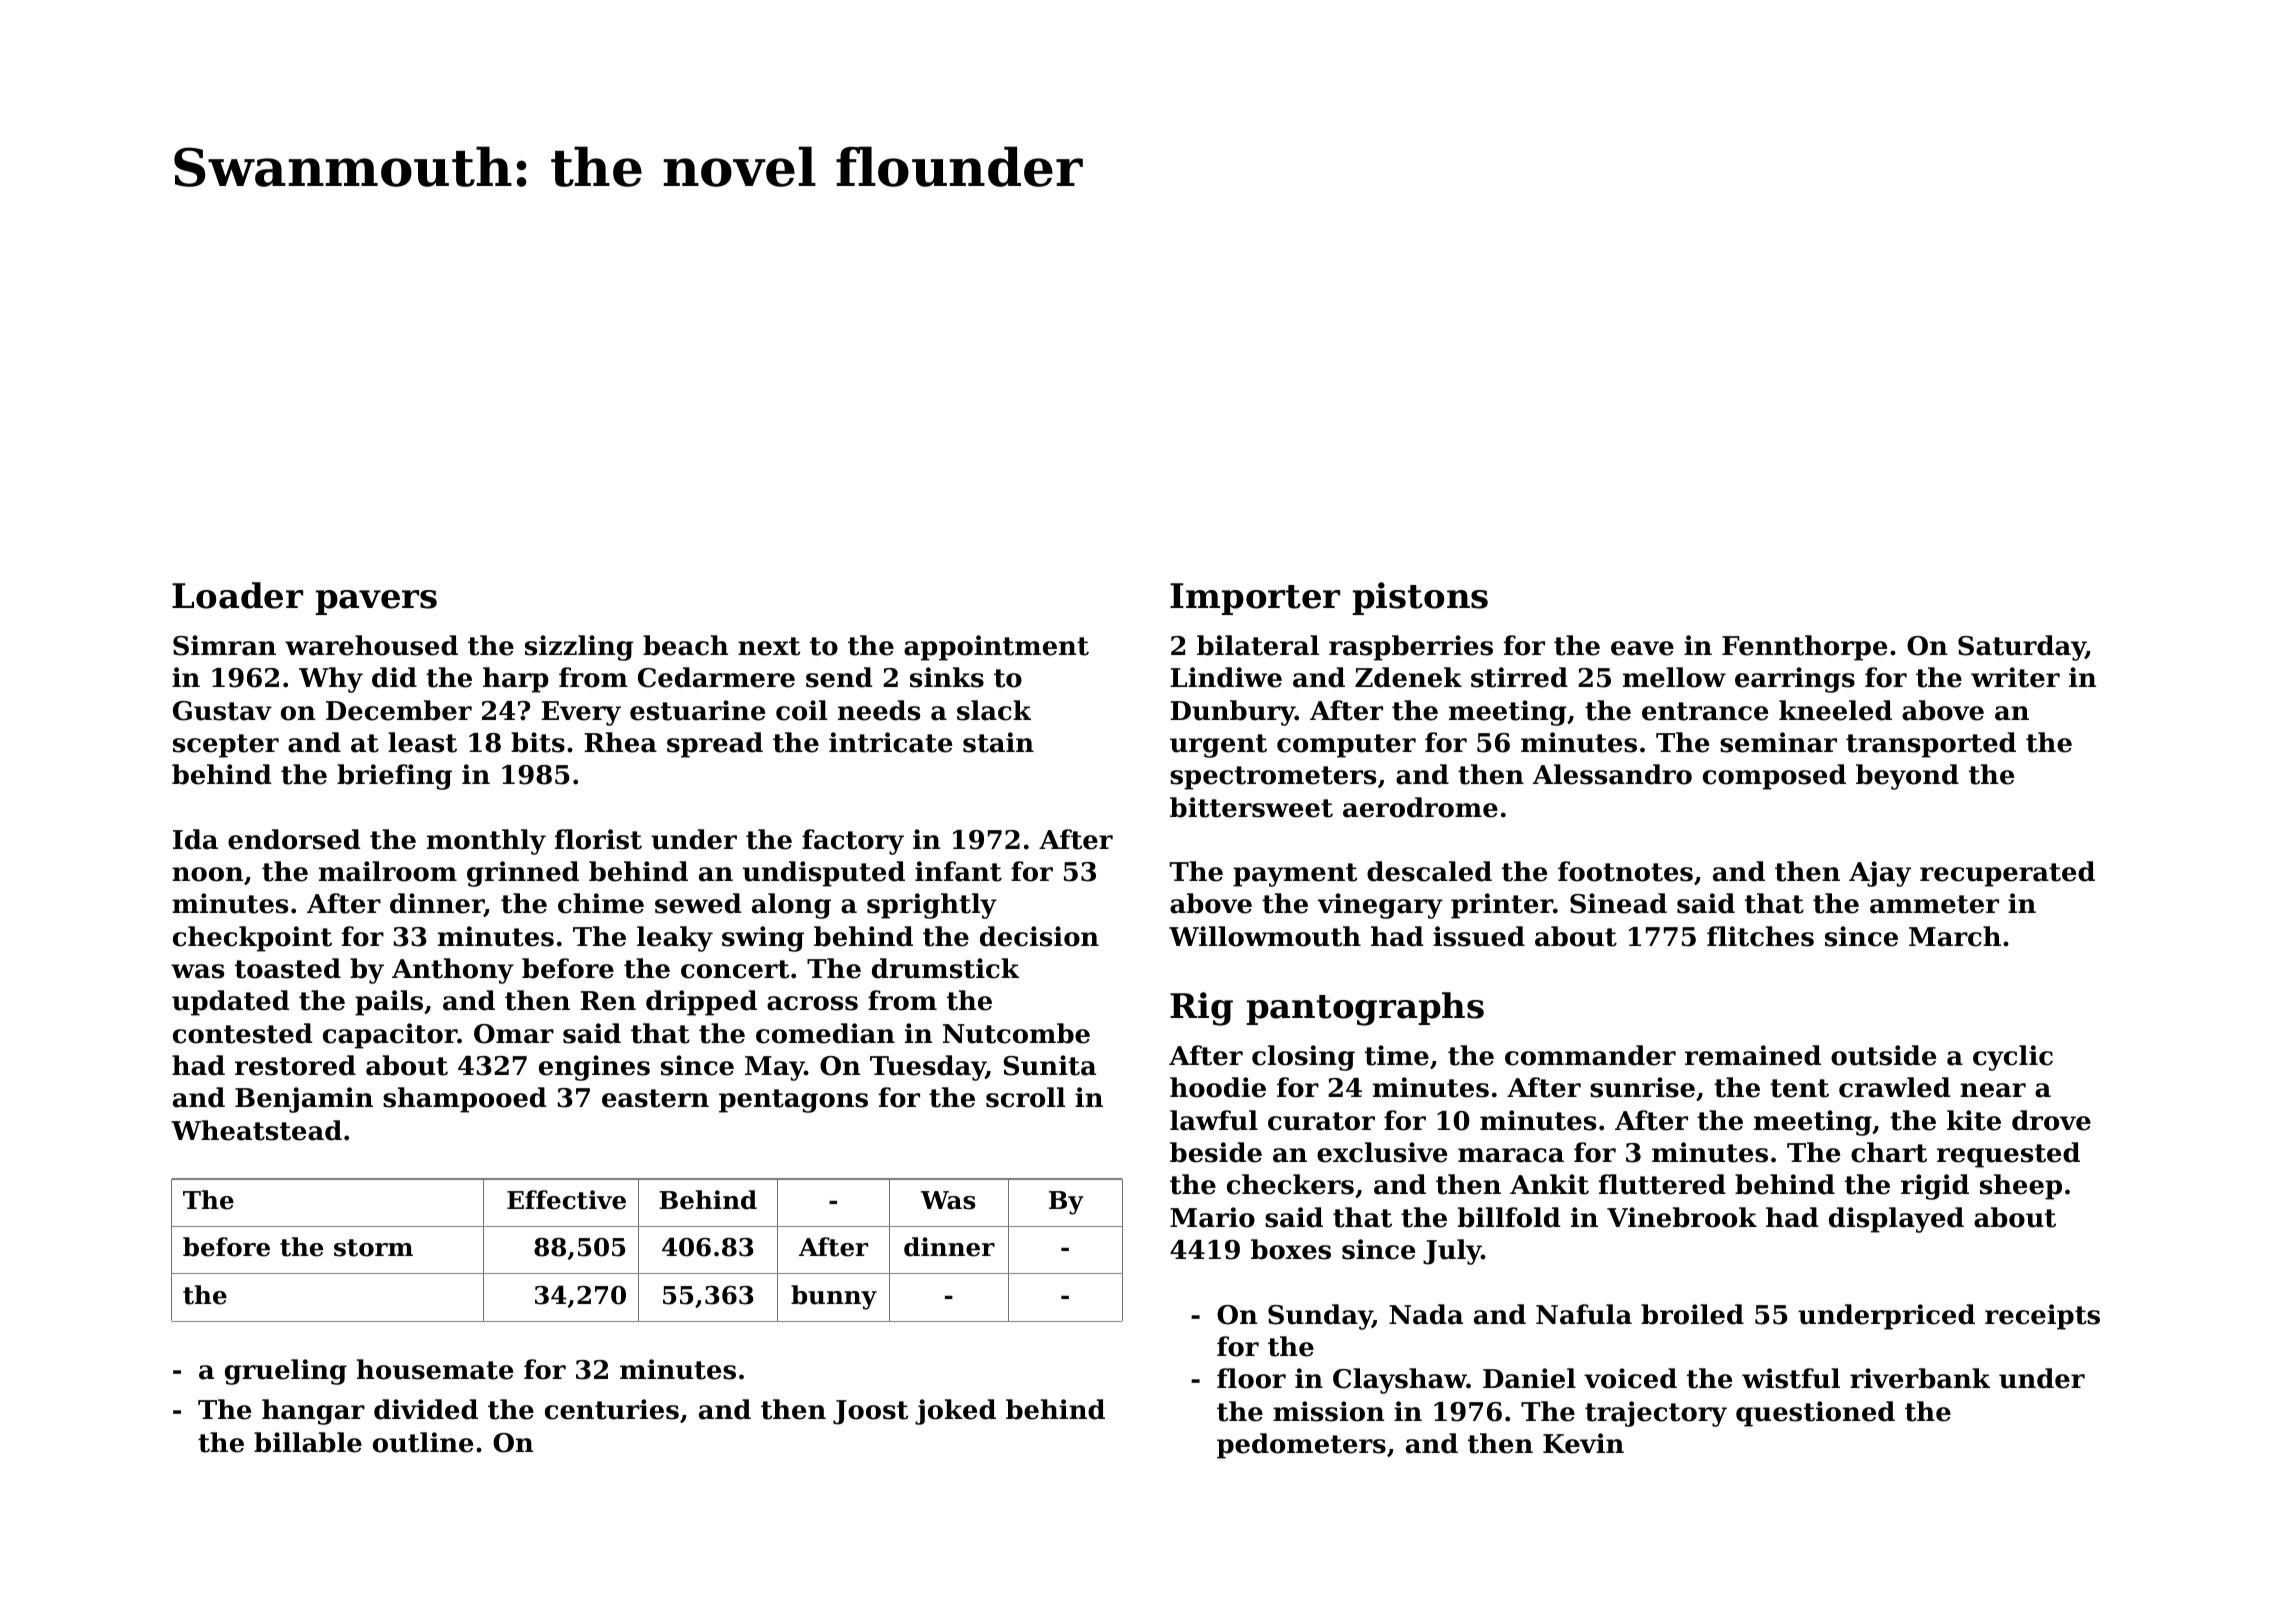 This image has height=1620, width=2292. Describe the element at coordinates (423, 1442) in the image. I see `outline` at that location.
